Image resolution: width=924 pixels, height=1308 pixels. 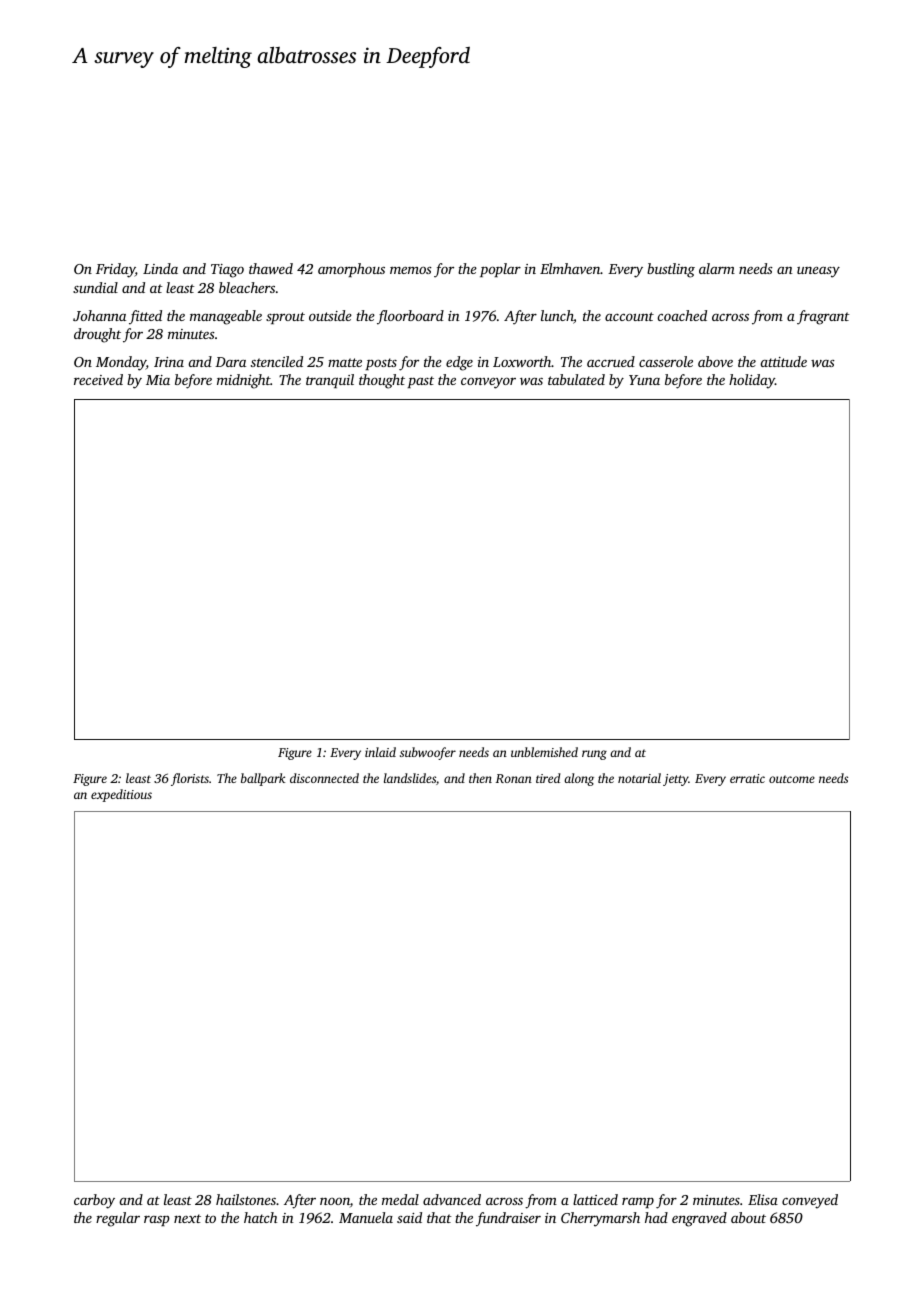 I want to click on received, so click(x=98, y=379).
